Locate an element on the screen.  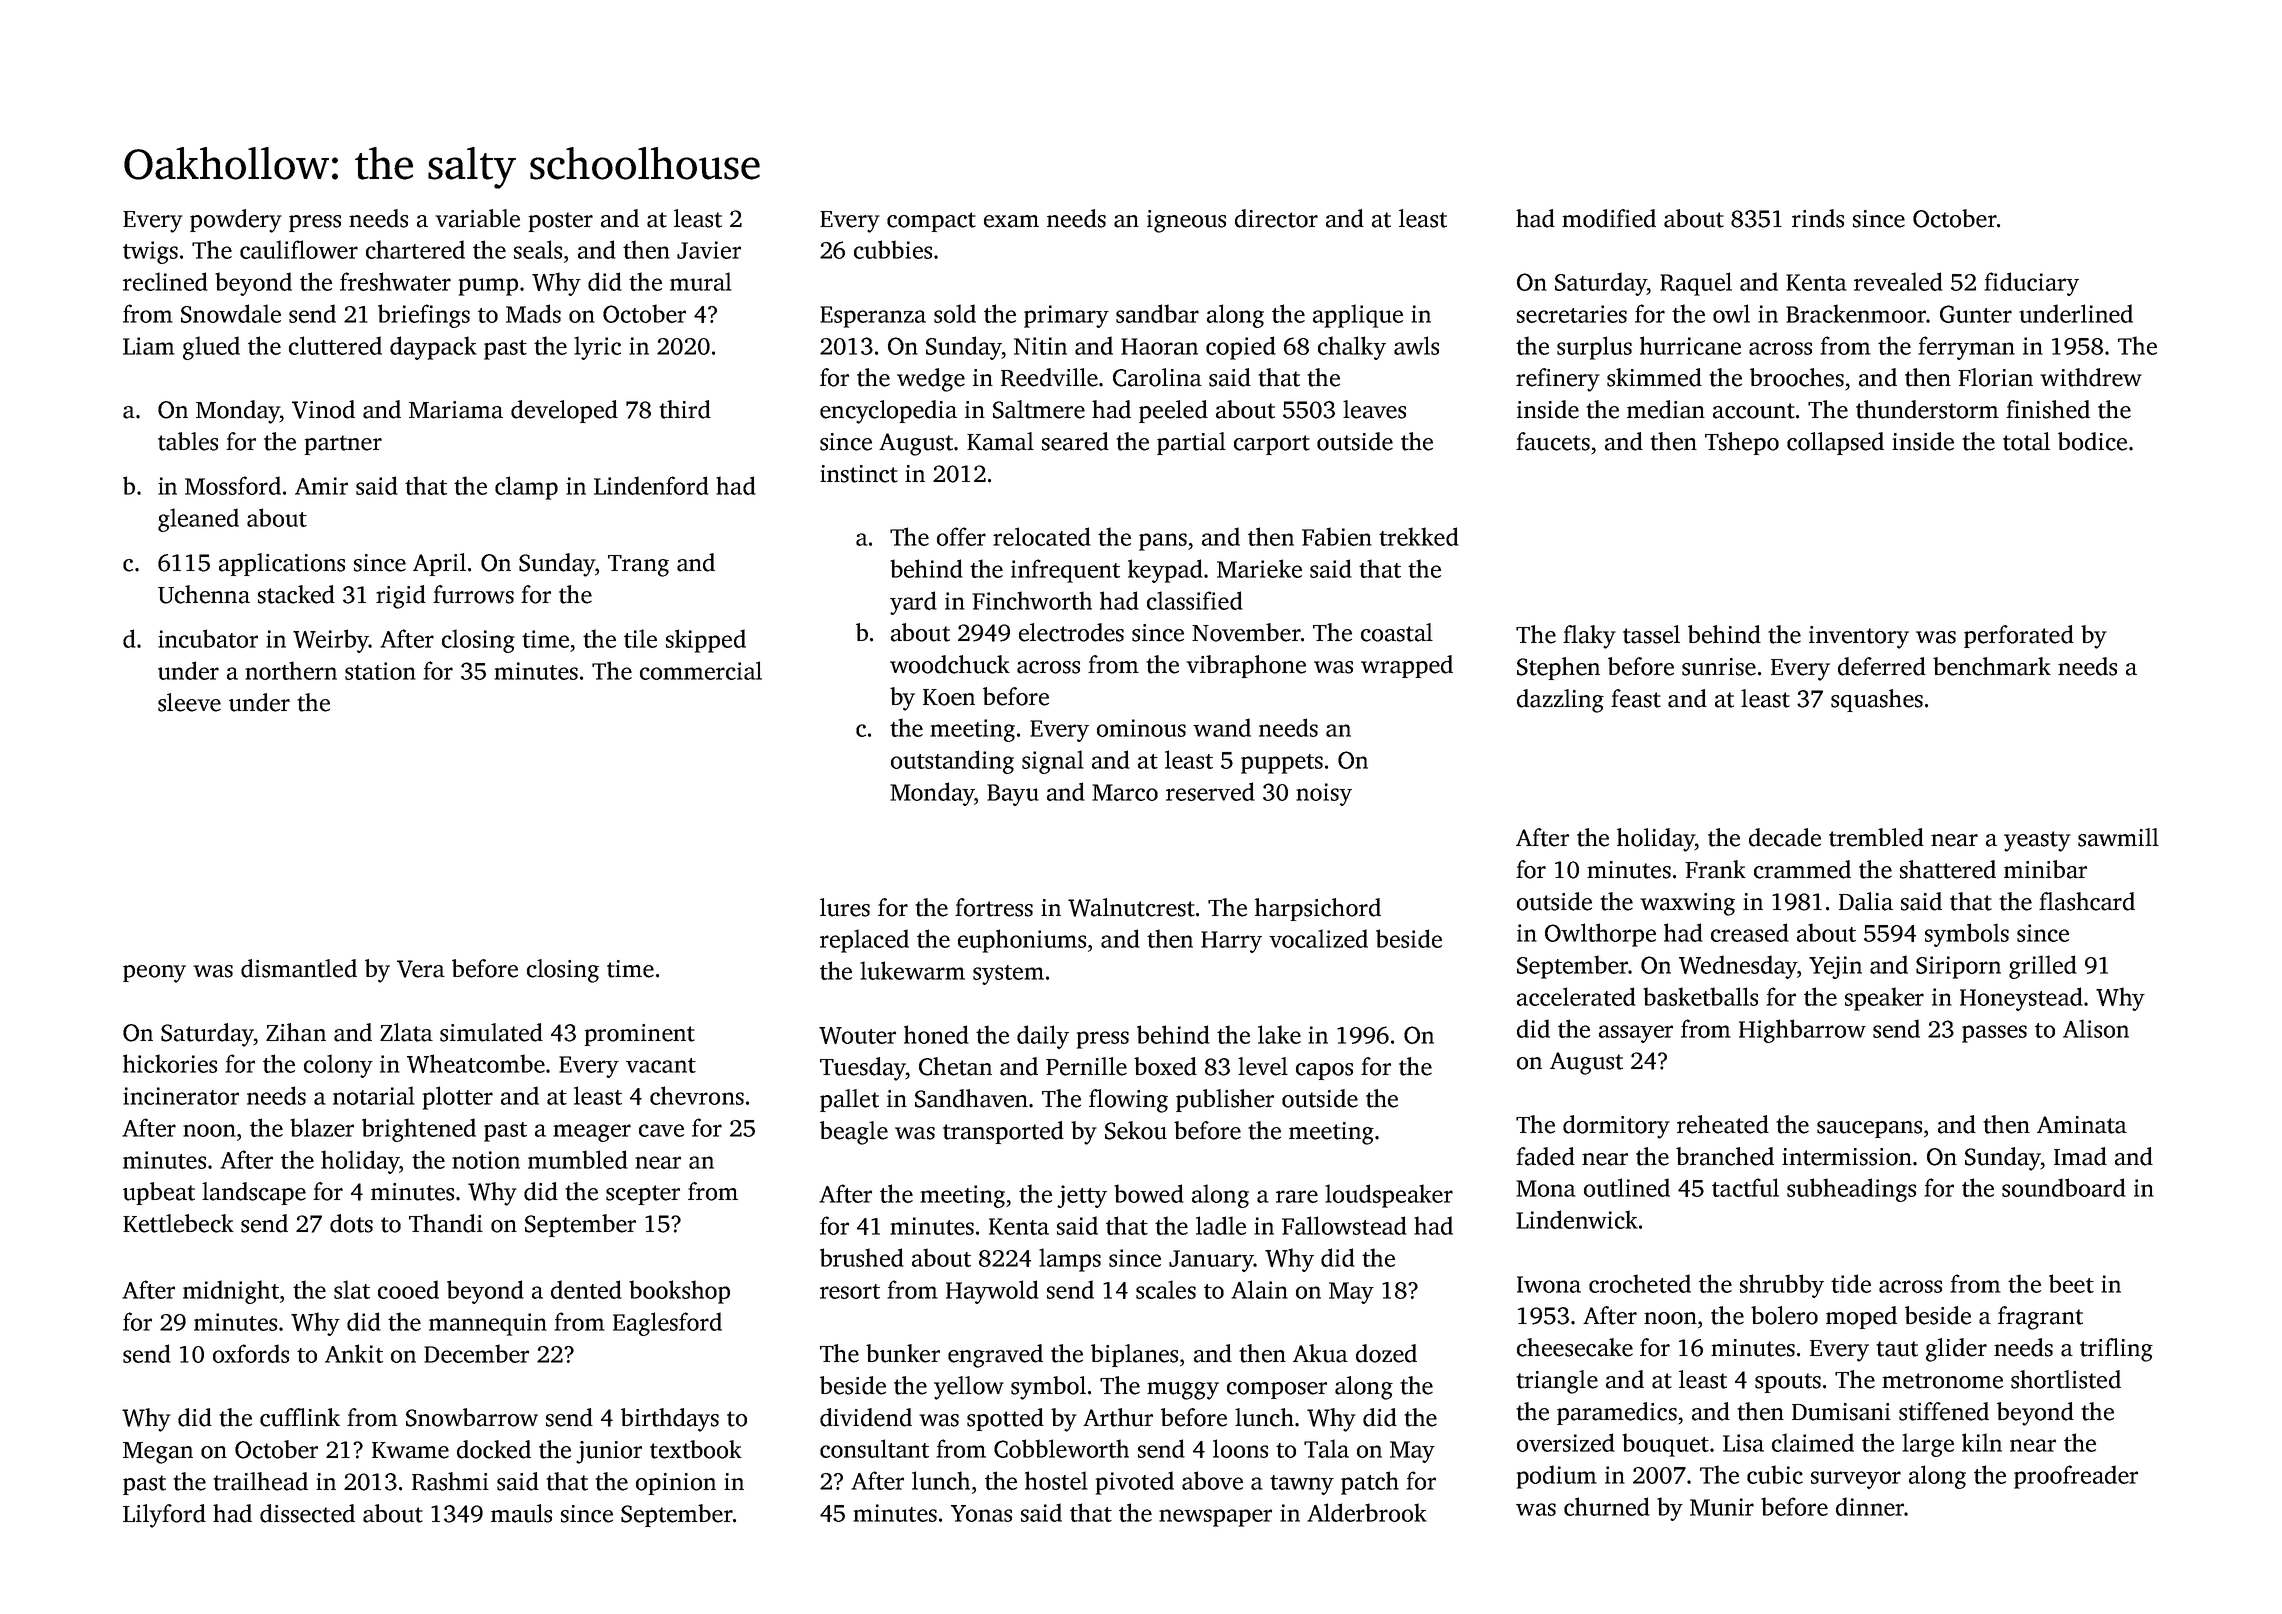
mauls is located at coordinates (521, 1513).
